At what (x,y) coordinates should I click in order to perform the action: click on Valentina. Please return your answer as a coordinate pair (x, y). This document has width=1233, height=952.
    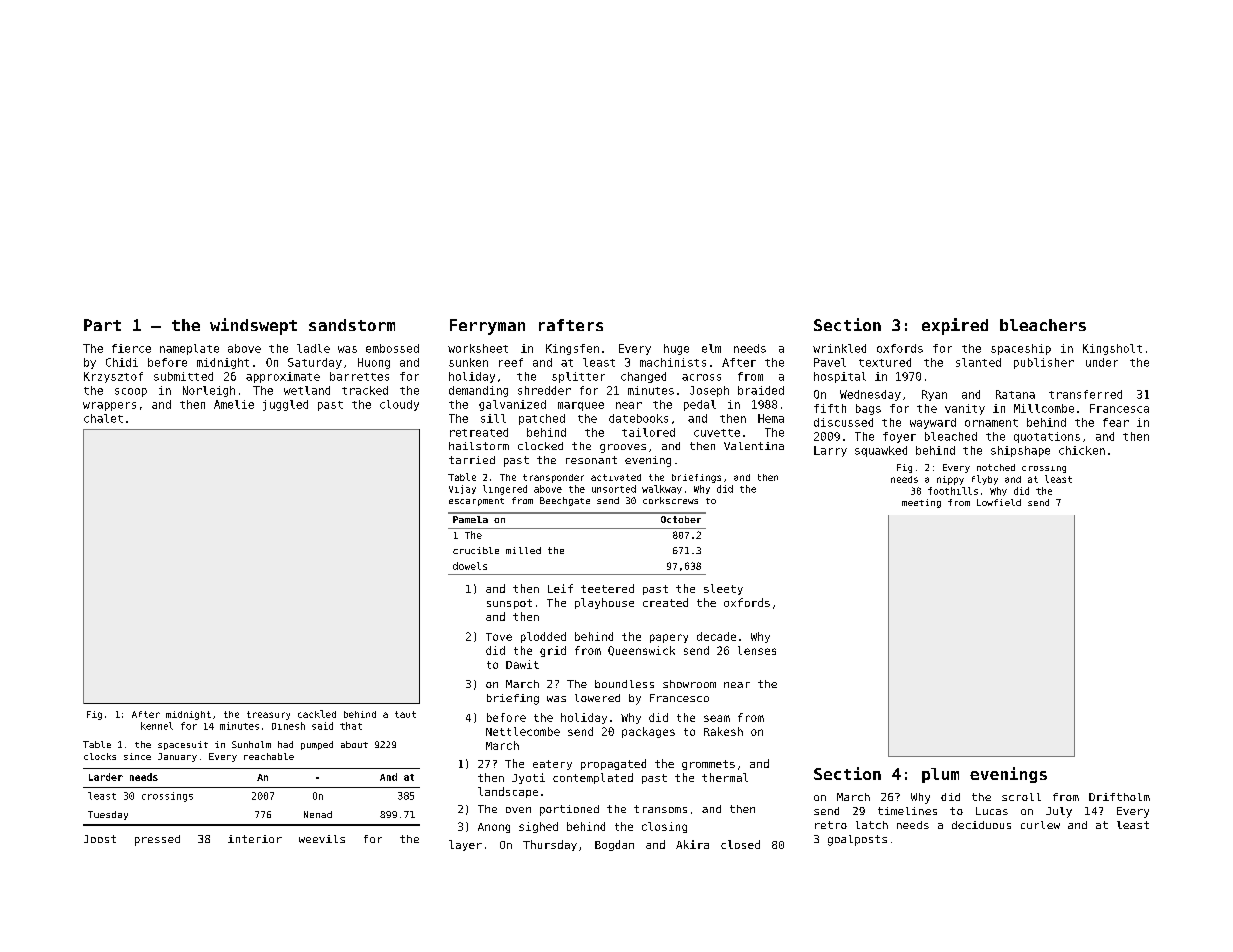
    Looking at the image, I should click on (754, 446).
